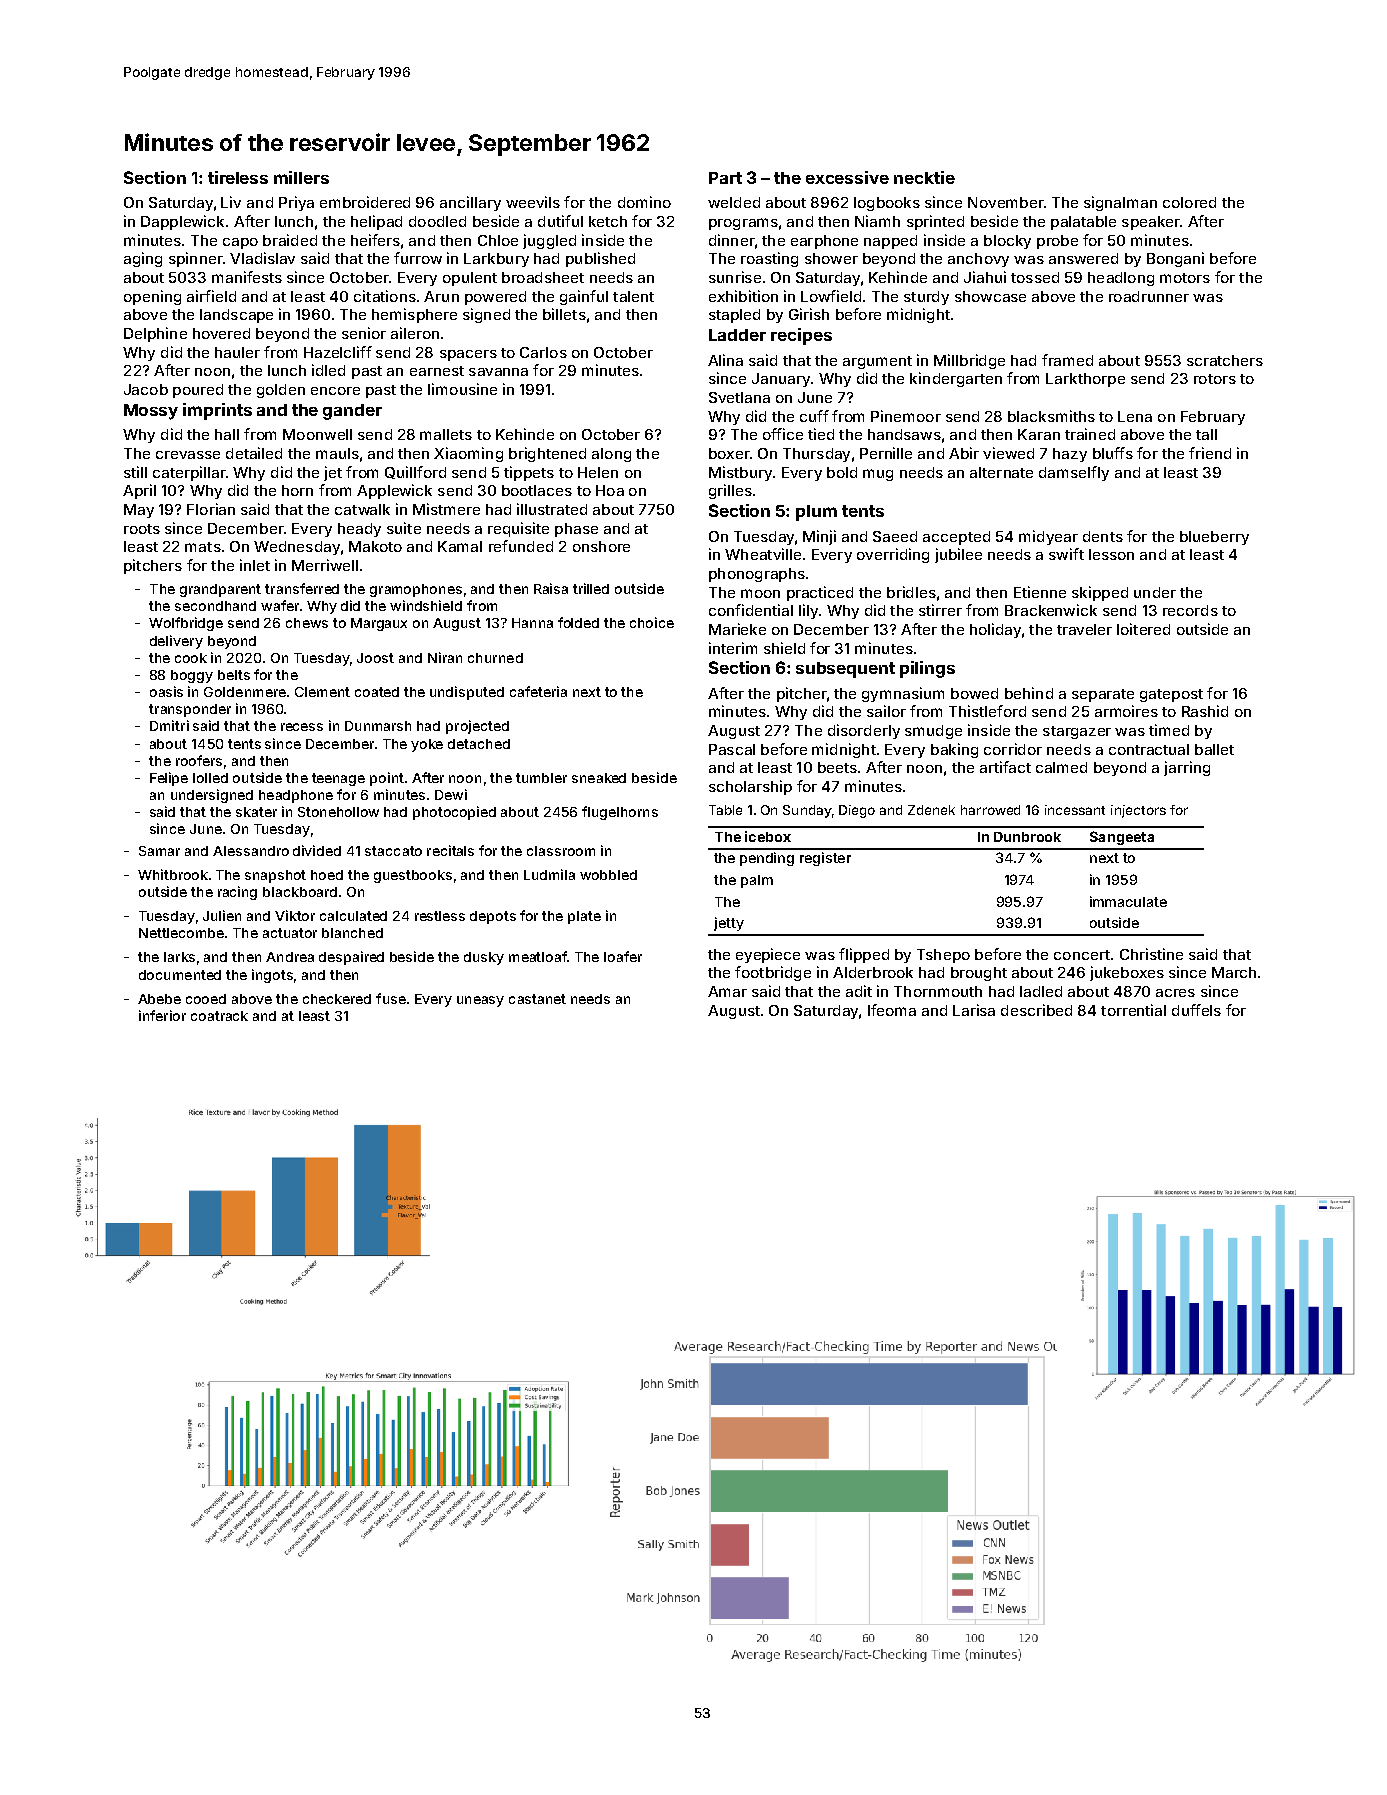  What do you see at coordinates (633, 296) in the image?
I see `talent` at bounding box center [633, 296].
